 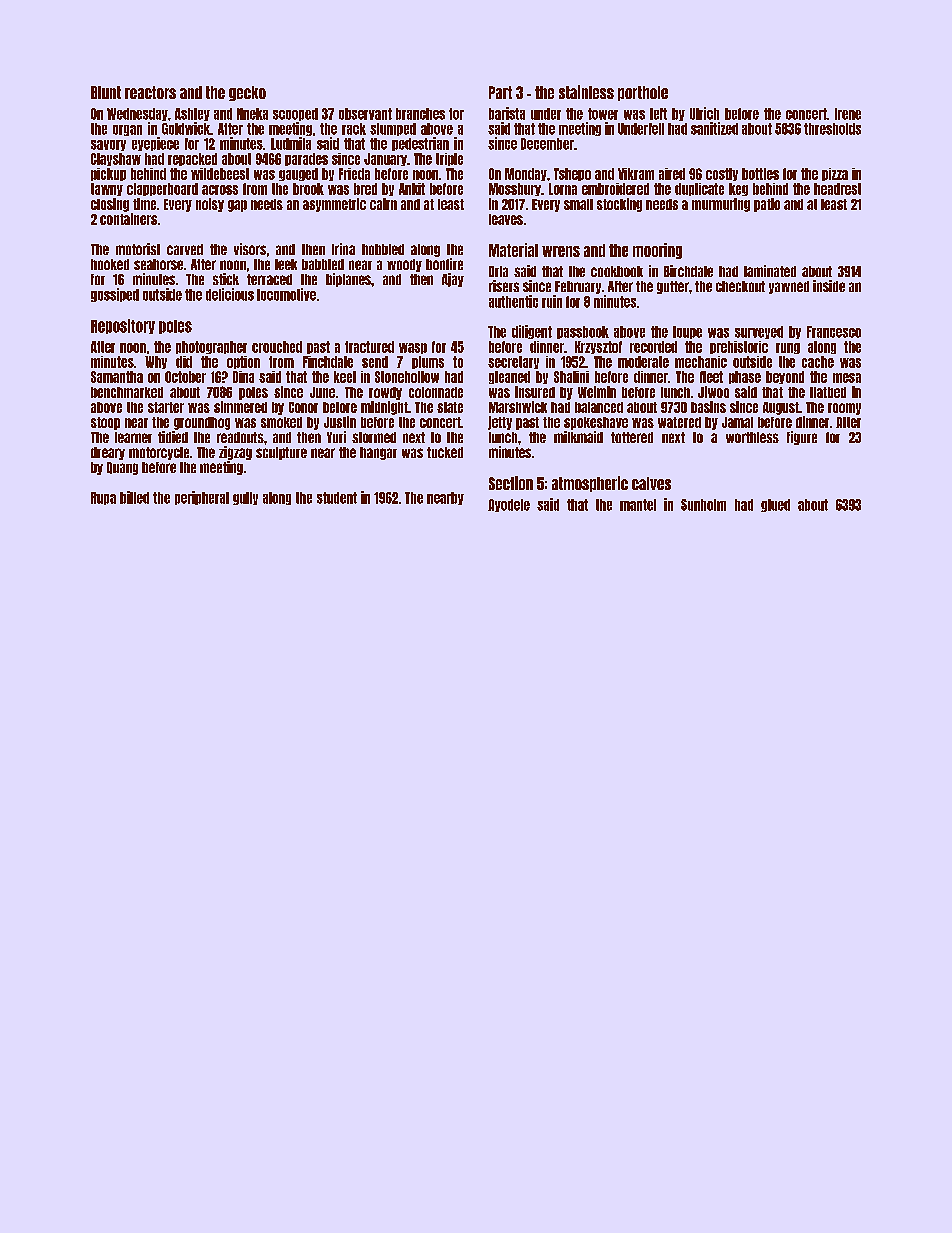 I want to click on laminated, so click(x=770, y=271).
